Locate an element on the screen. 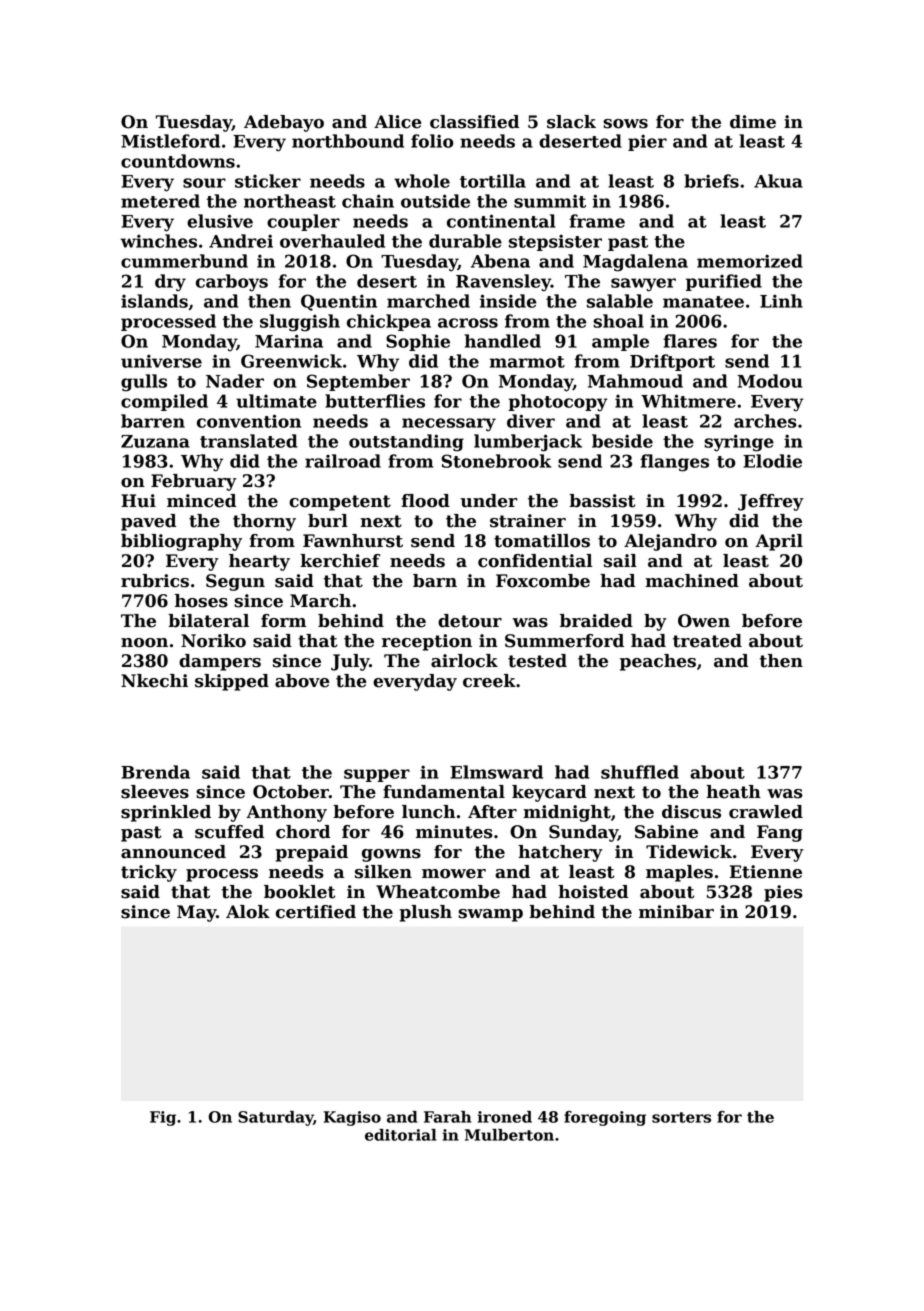 This screenshot has height=1311, width=924. barn is located at coordinates (435, 581).
